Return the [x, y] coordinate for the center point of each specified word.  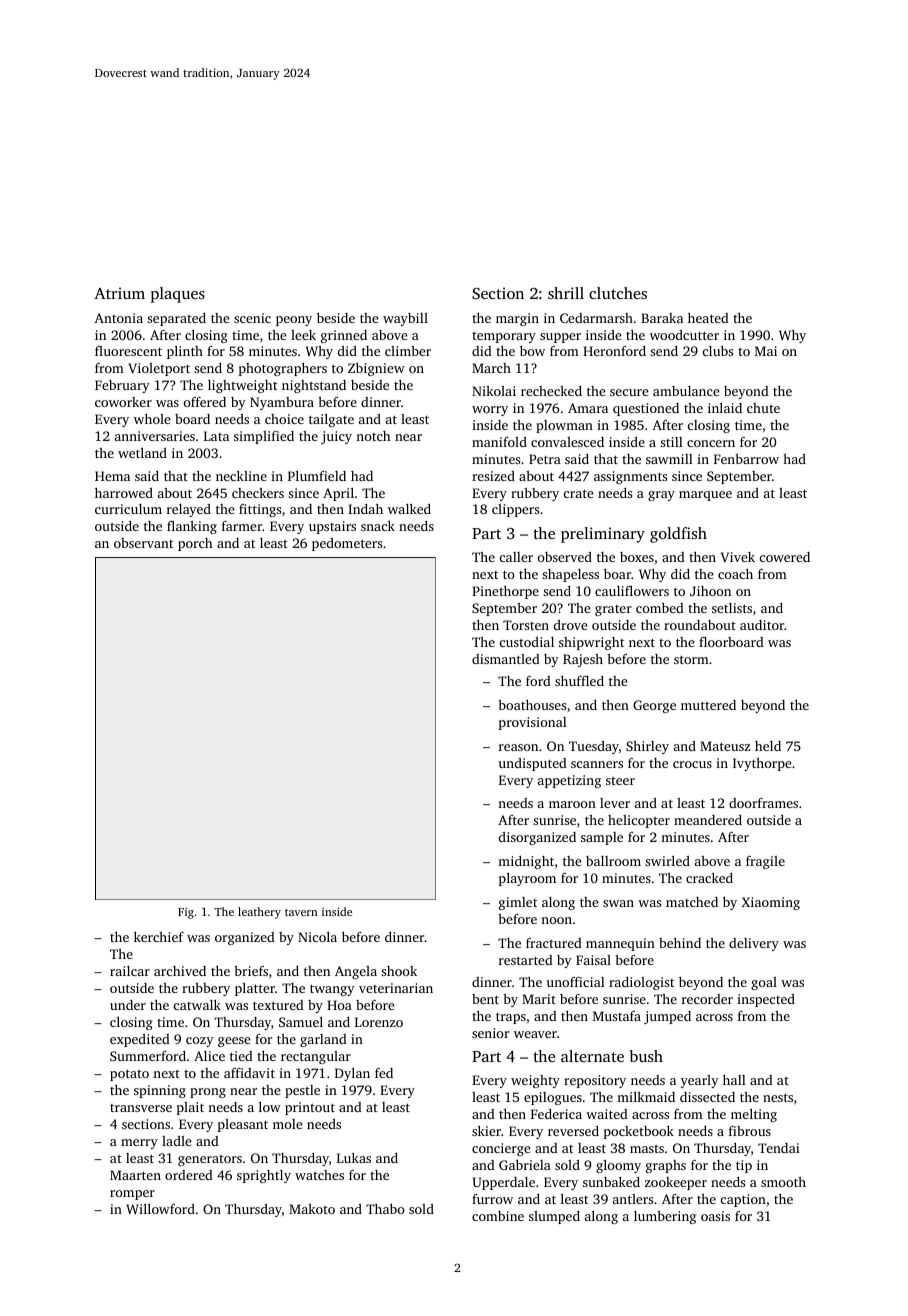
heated [708, 318]
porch [195, 544]
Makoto [312, 1209]
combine [498, 1216]
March [491, 368]
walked [409, 509]
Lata [216, 436]
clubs [718, 351]
